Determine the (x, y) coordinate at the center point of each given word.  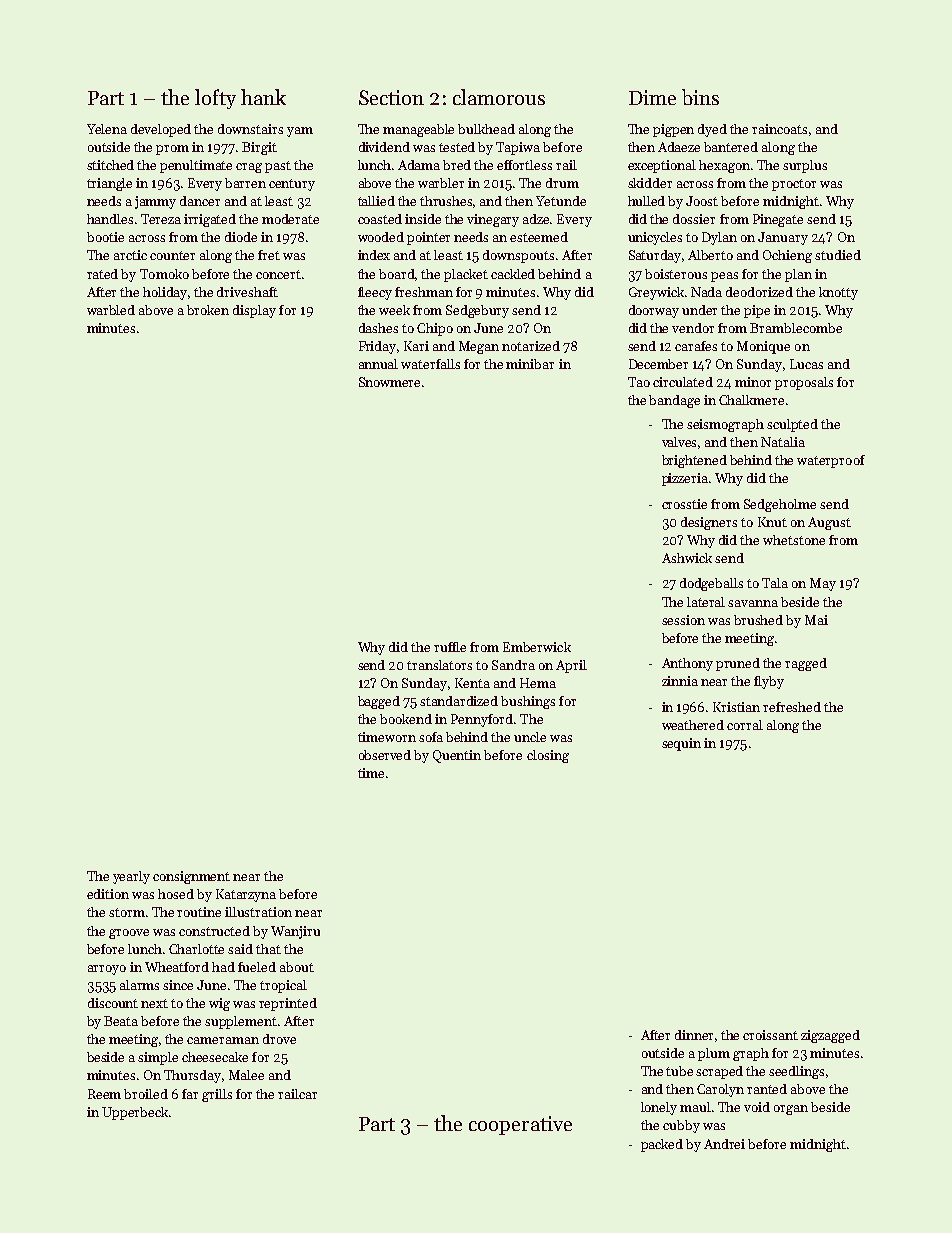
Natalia (783, 442)
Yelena (107, 129)
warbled (111, 310)
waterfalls (430, 364)
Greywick (656, 293)
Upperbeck (135, 1113)
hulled (646, 201)
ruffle (450, 647)
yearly (131, 877)
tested (457, 147)
